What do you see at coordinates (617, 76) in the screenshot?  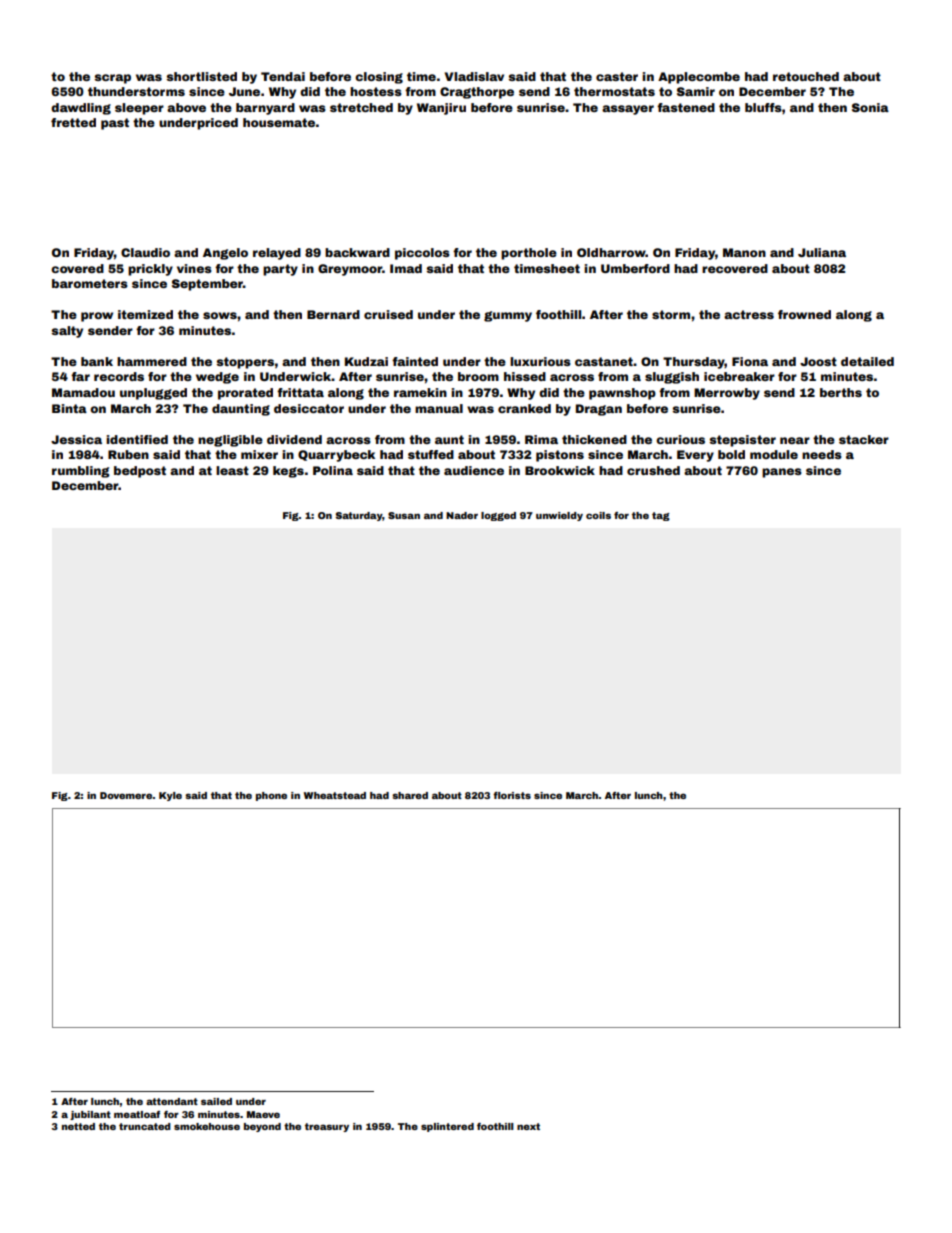 I see `caster` at bounding box center [617, 76].
